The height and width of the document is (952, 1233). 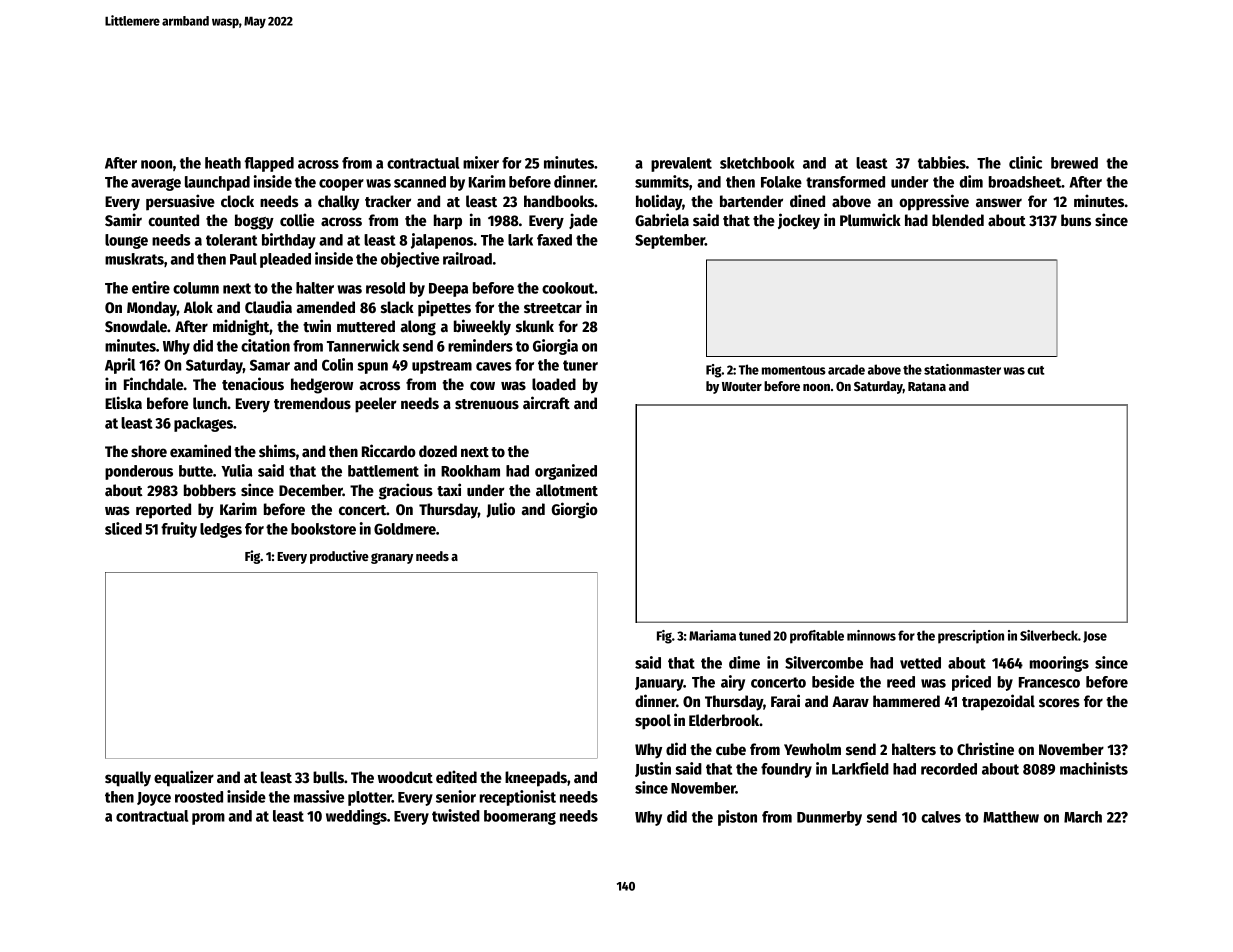 I want to click on tabbies, so click(x=942, y=162).
